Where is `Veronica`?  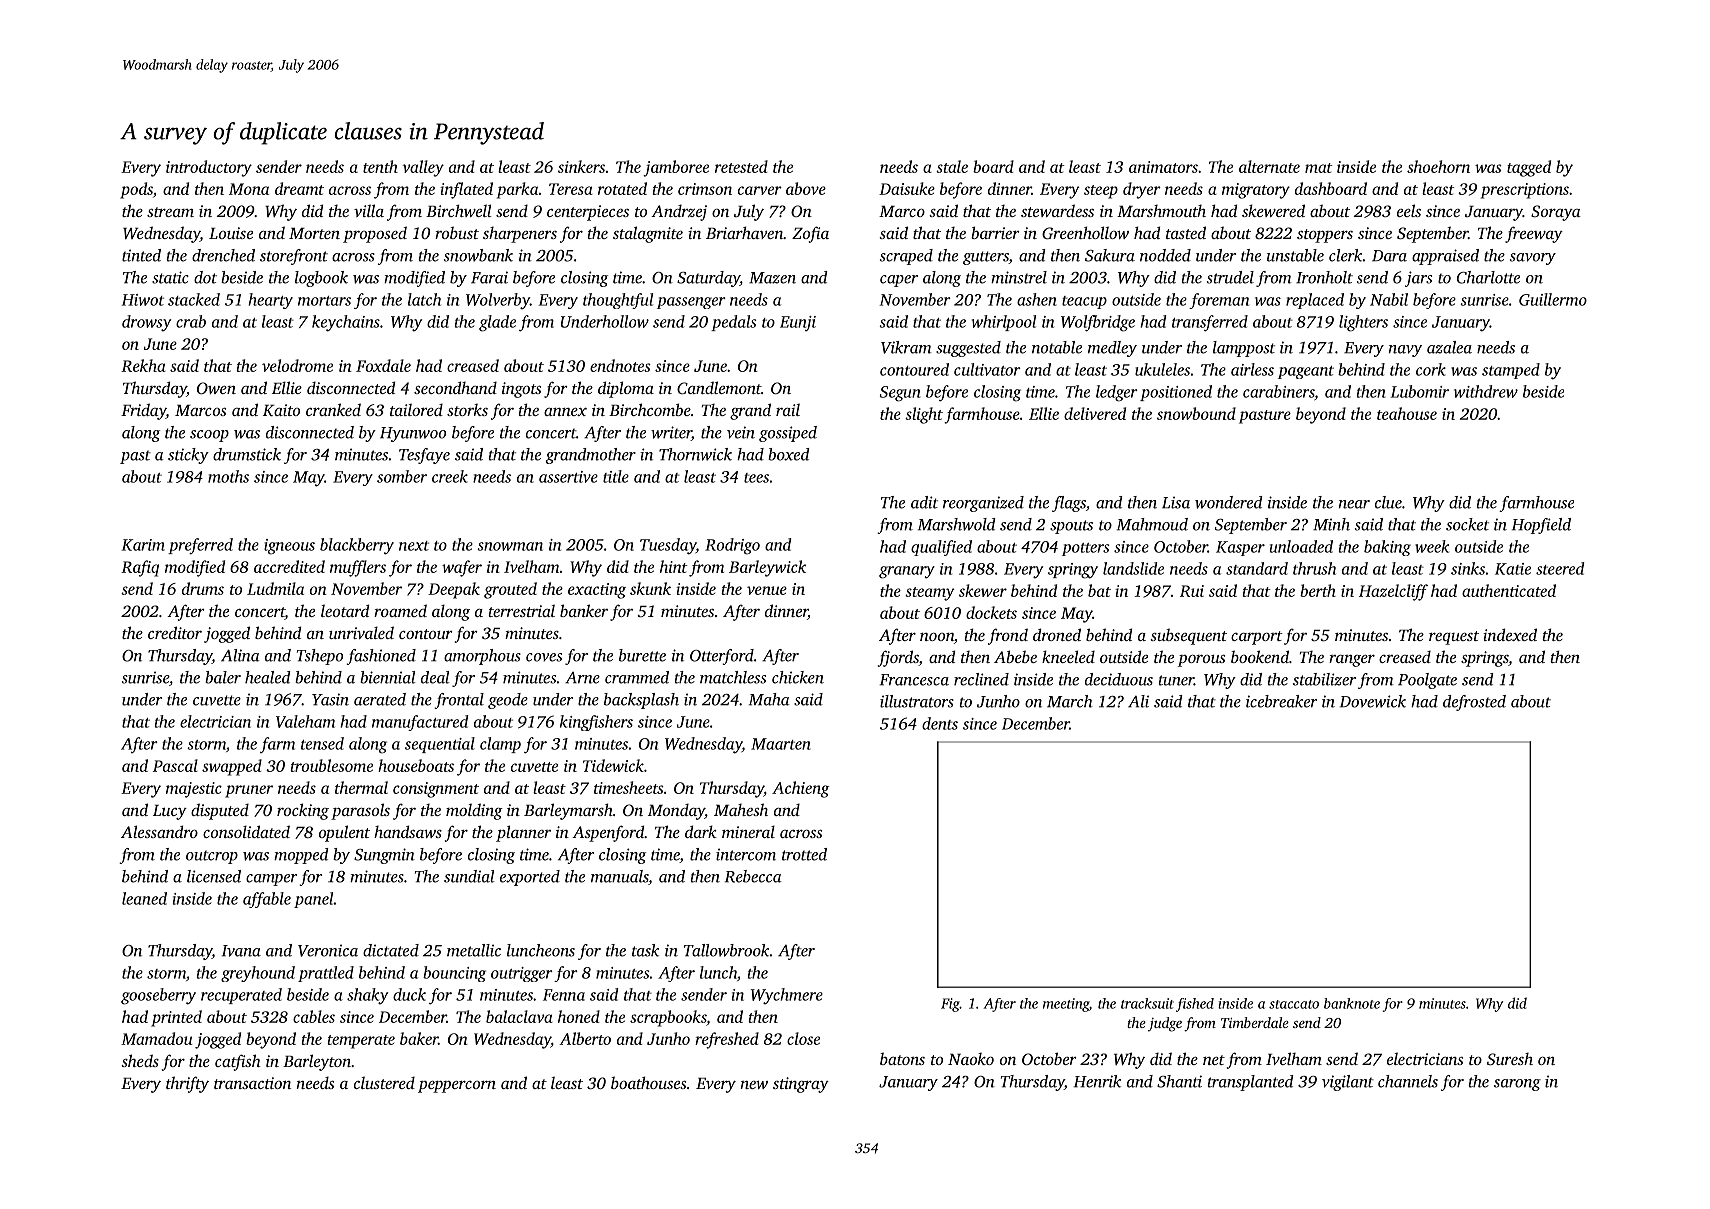
Veronica is located at coordinates (328, 950).
